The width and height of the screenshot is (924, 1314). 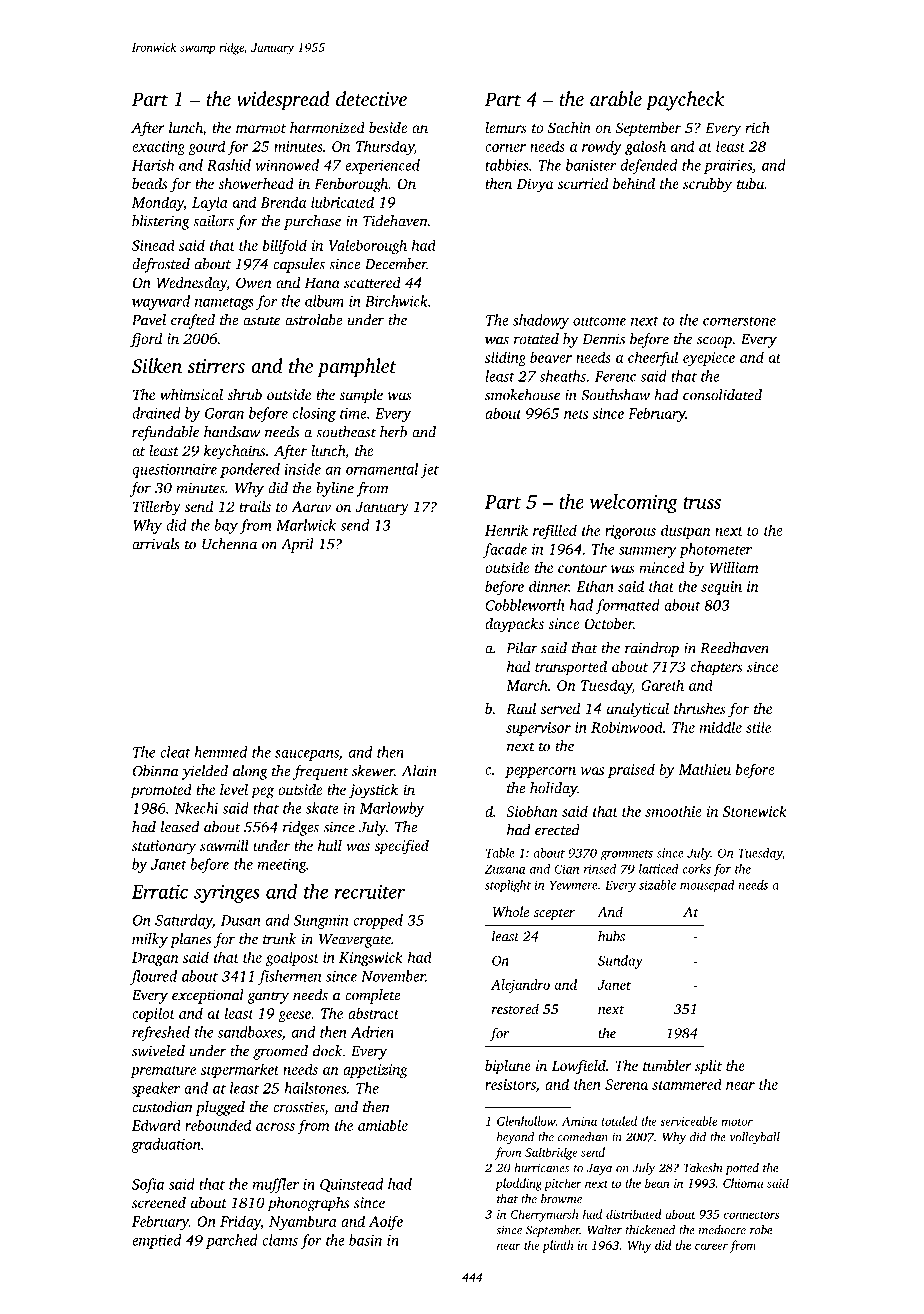 What do you see at coordinates (280, 1052) in the screenshot?
I see `groomed` at bounding box center [280, 1052].
